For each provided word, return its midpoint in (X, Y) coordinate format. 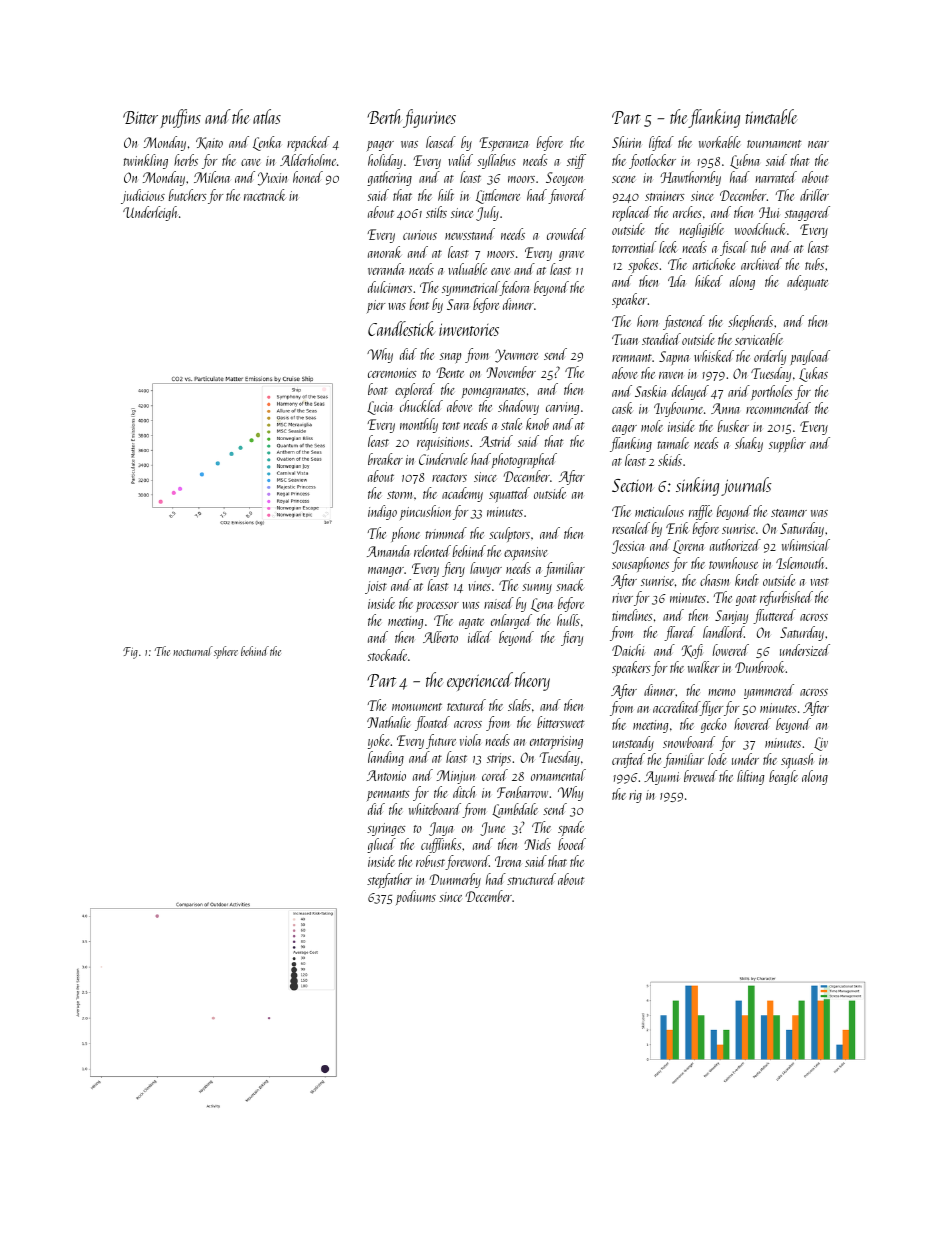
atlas (267, 116)
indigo (382, 512)
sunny (537, 589)
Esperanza (503, 144)
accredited (676, 708)
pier (376, 306)
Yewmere (516, 356)
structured (531, 879)
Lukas (813, 374)
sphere (226, 652)
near (818, 144)
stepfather (389, 880)
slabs (519, 705)
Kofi (692, 651)
